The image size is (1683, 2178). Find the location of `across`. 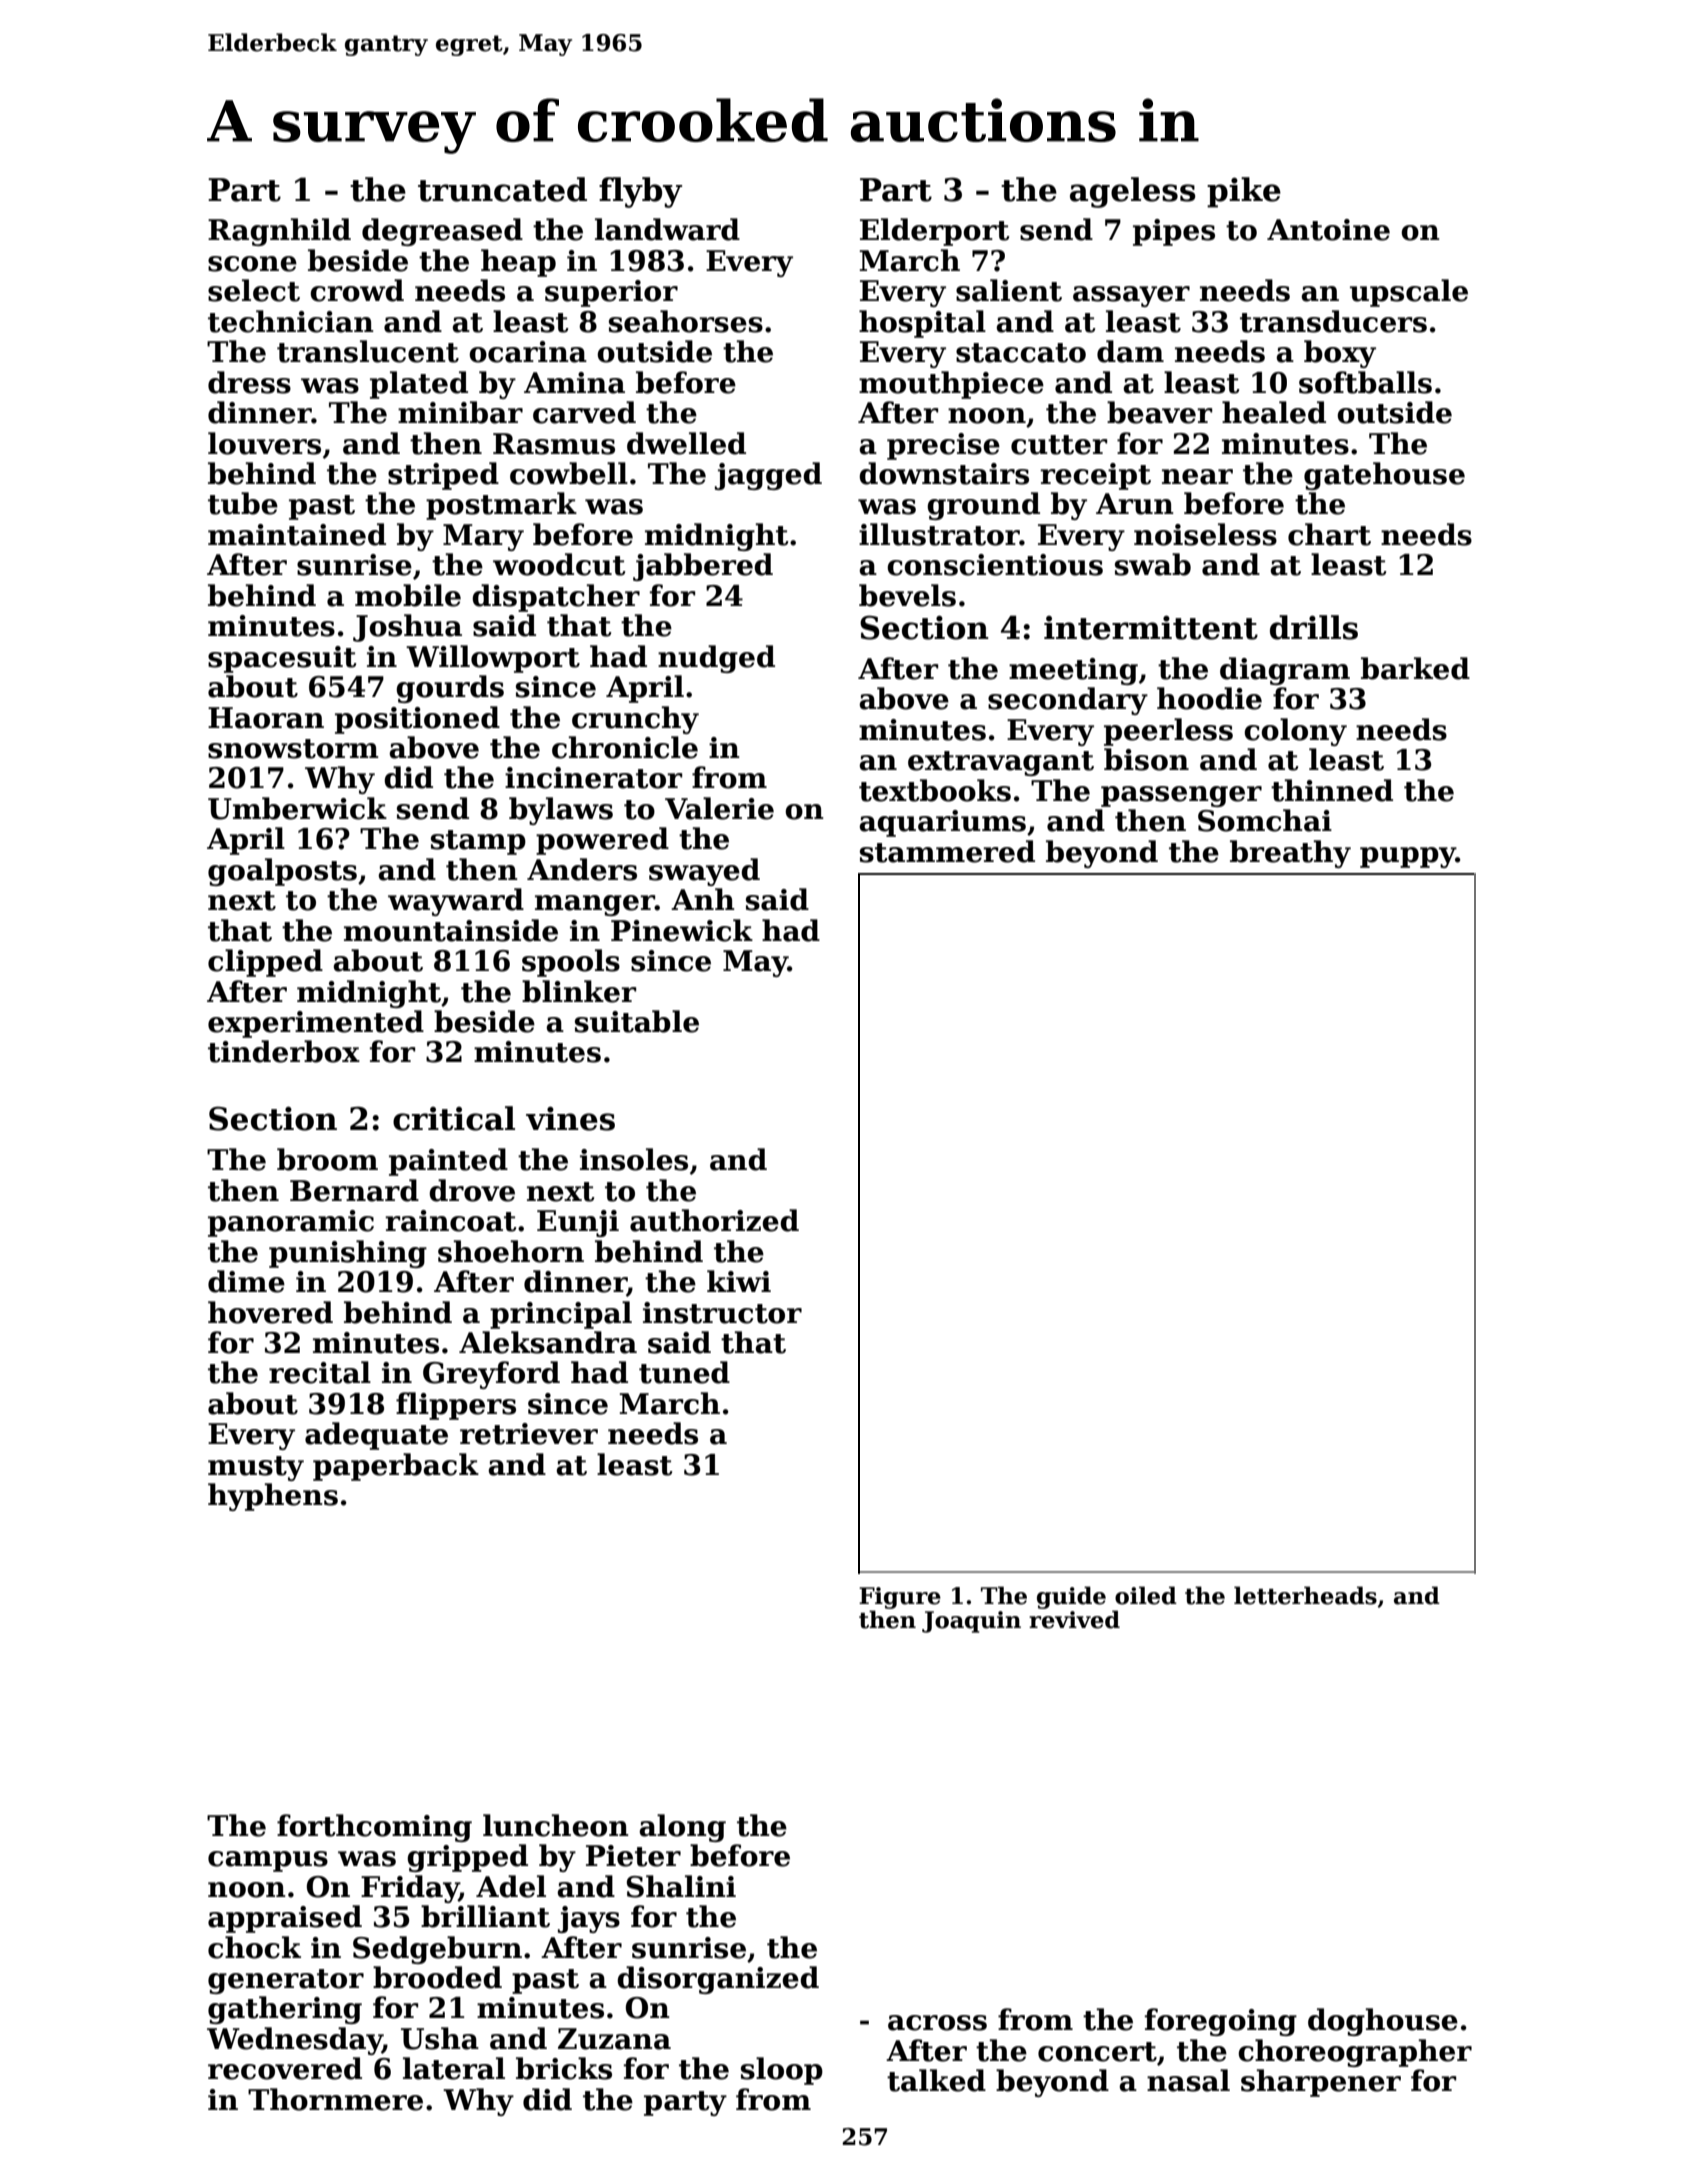

across is located at coordinates (937, 2023).
